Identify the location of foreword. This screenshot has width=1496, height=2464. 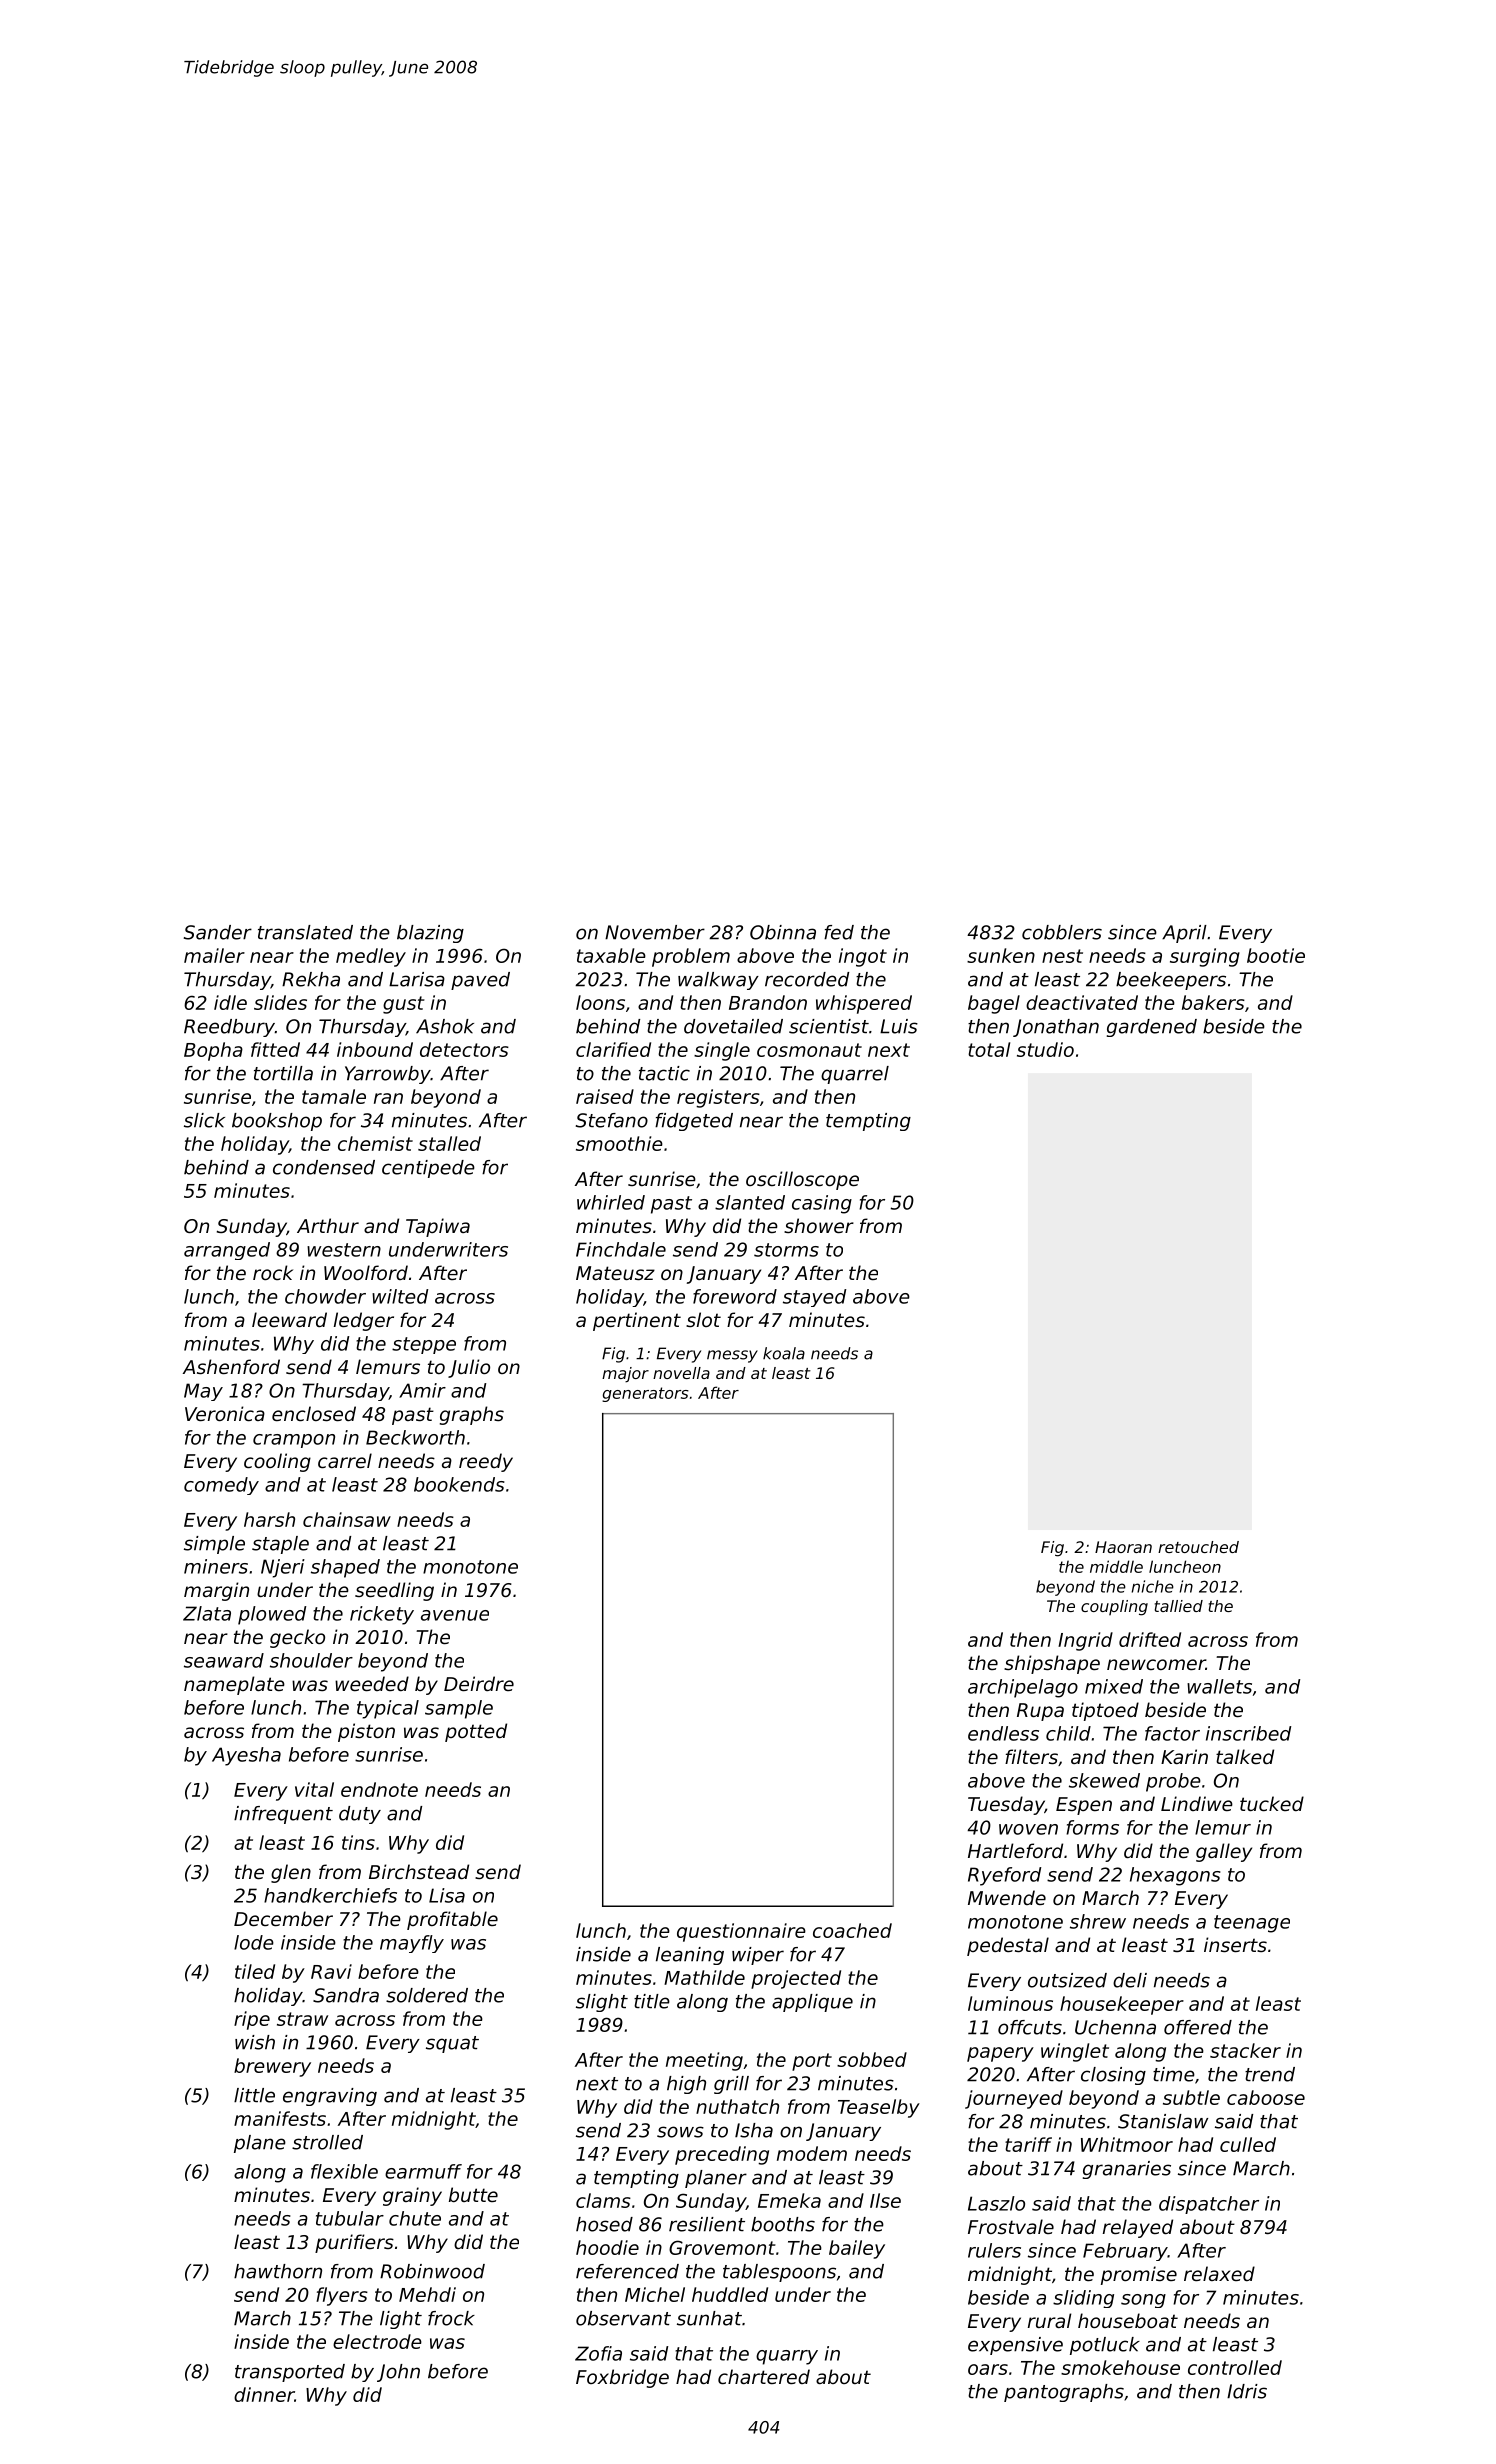
(735, 1296).
